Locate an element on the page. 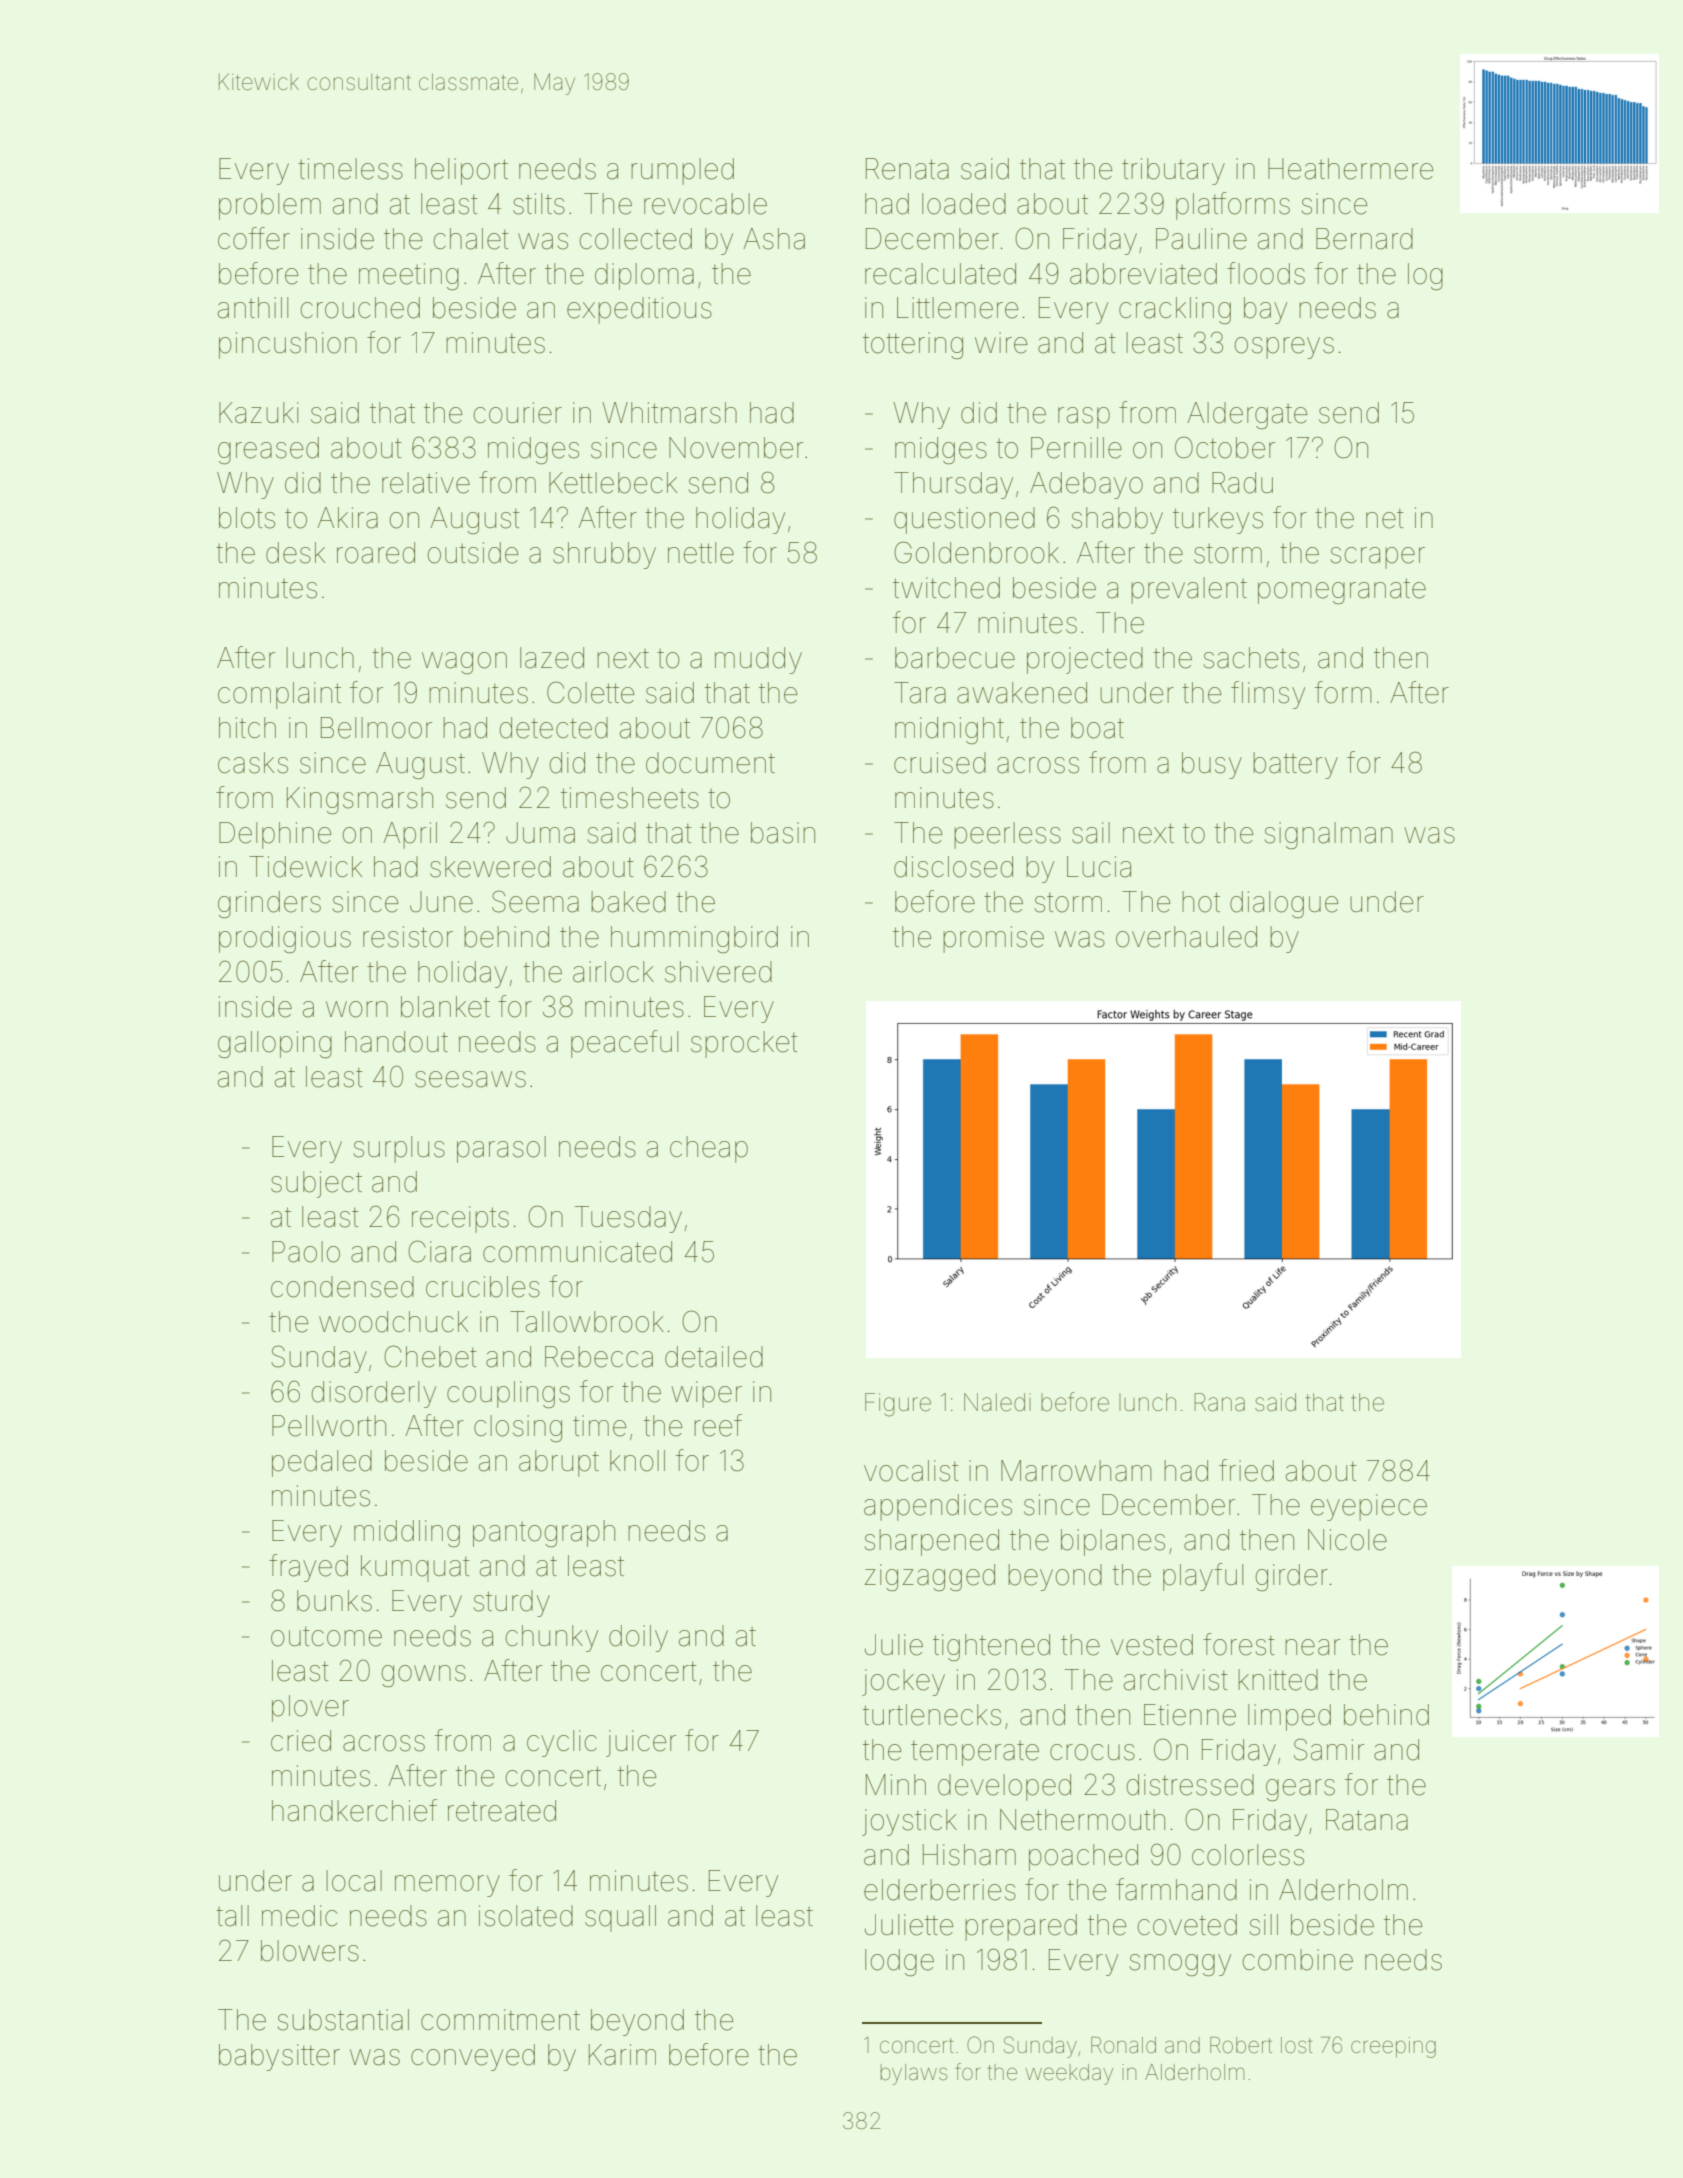 Image resolution: width=1683 pixels, height=2178 pixels. cheap is located at coordinates (709, 1149).
